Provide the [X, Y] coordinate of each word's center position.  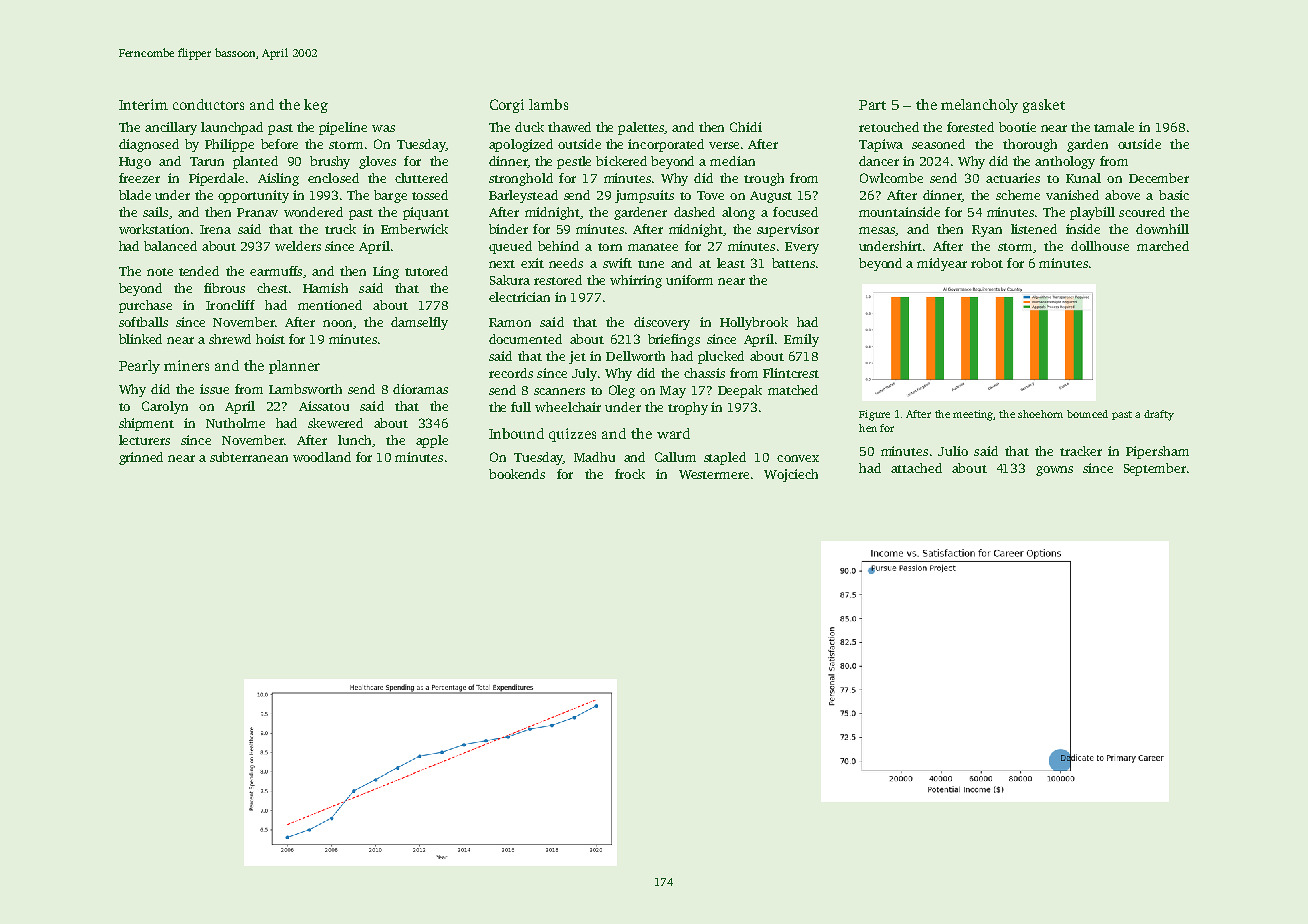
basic [1174, 195]
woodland [322, 457]
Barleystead [523, 196]
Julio [953, 451]
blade [135, 195]
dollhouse [1100, 246]
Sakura [510, 280]
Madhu [594, 457]
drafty [1159, 415]
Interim [143, 104]
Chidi [746, 127]
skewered [335, 423]
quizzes [572, 435]
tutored [426, 271]
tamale [1114, 127]
